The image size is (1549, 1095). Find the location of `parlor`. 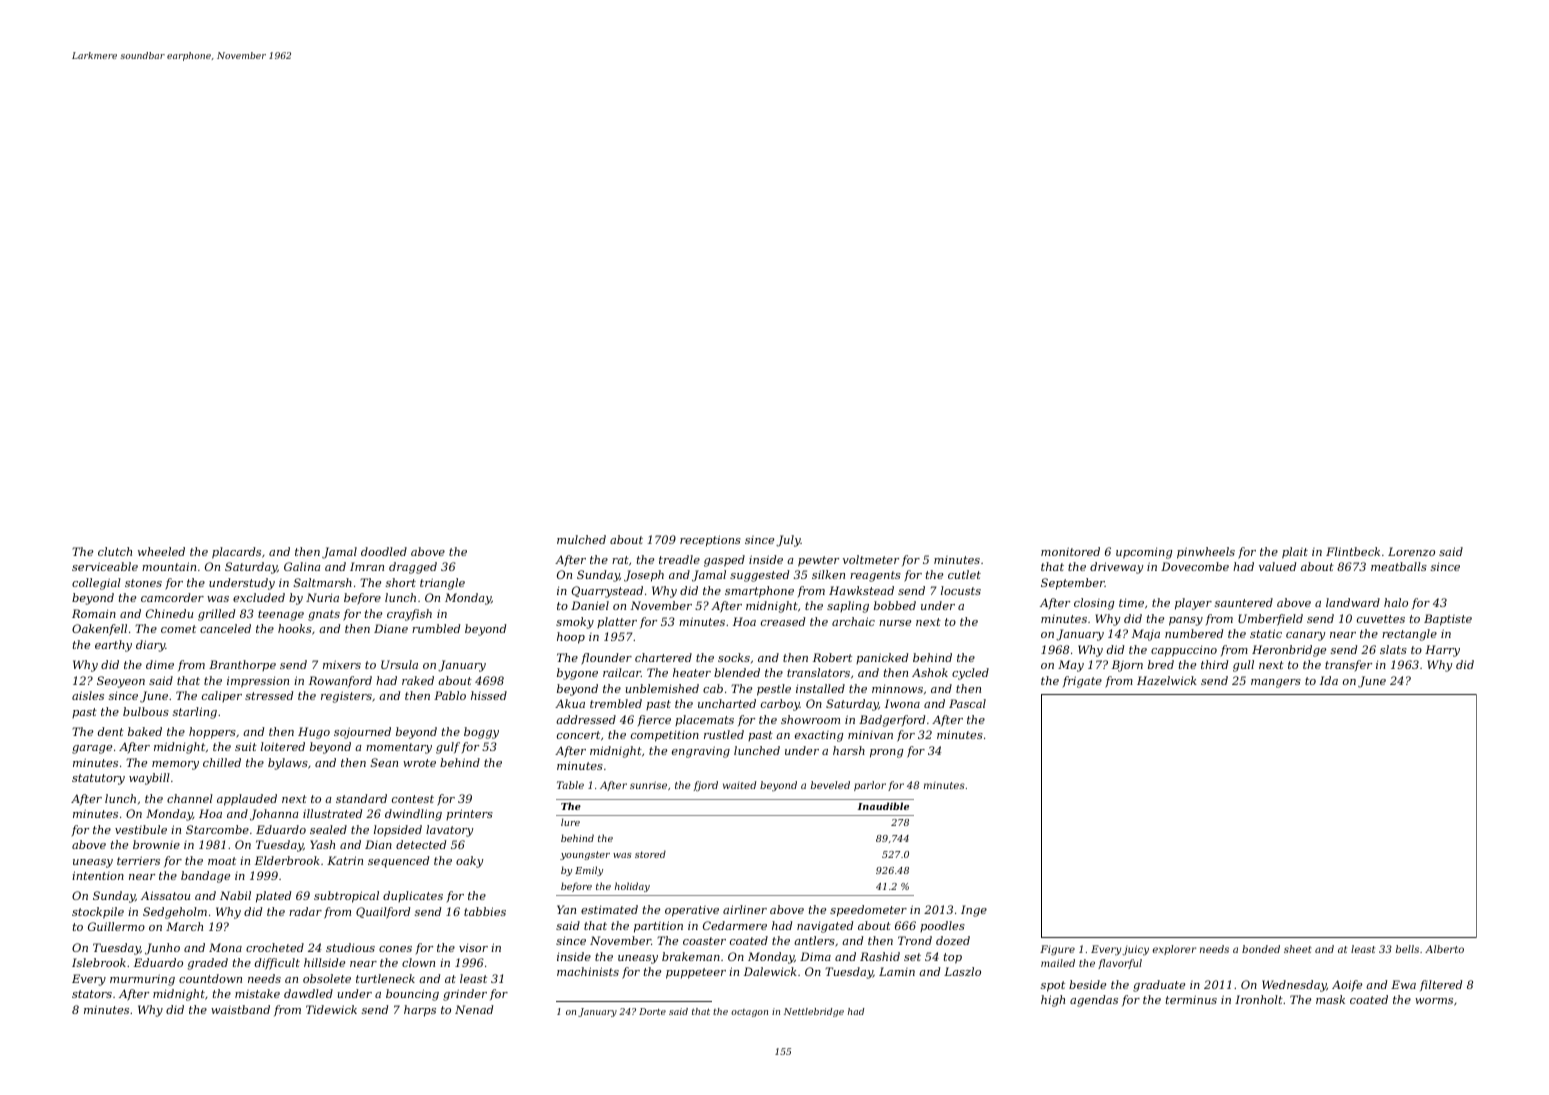

parlor is located at coordinates (870, 786).
